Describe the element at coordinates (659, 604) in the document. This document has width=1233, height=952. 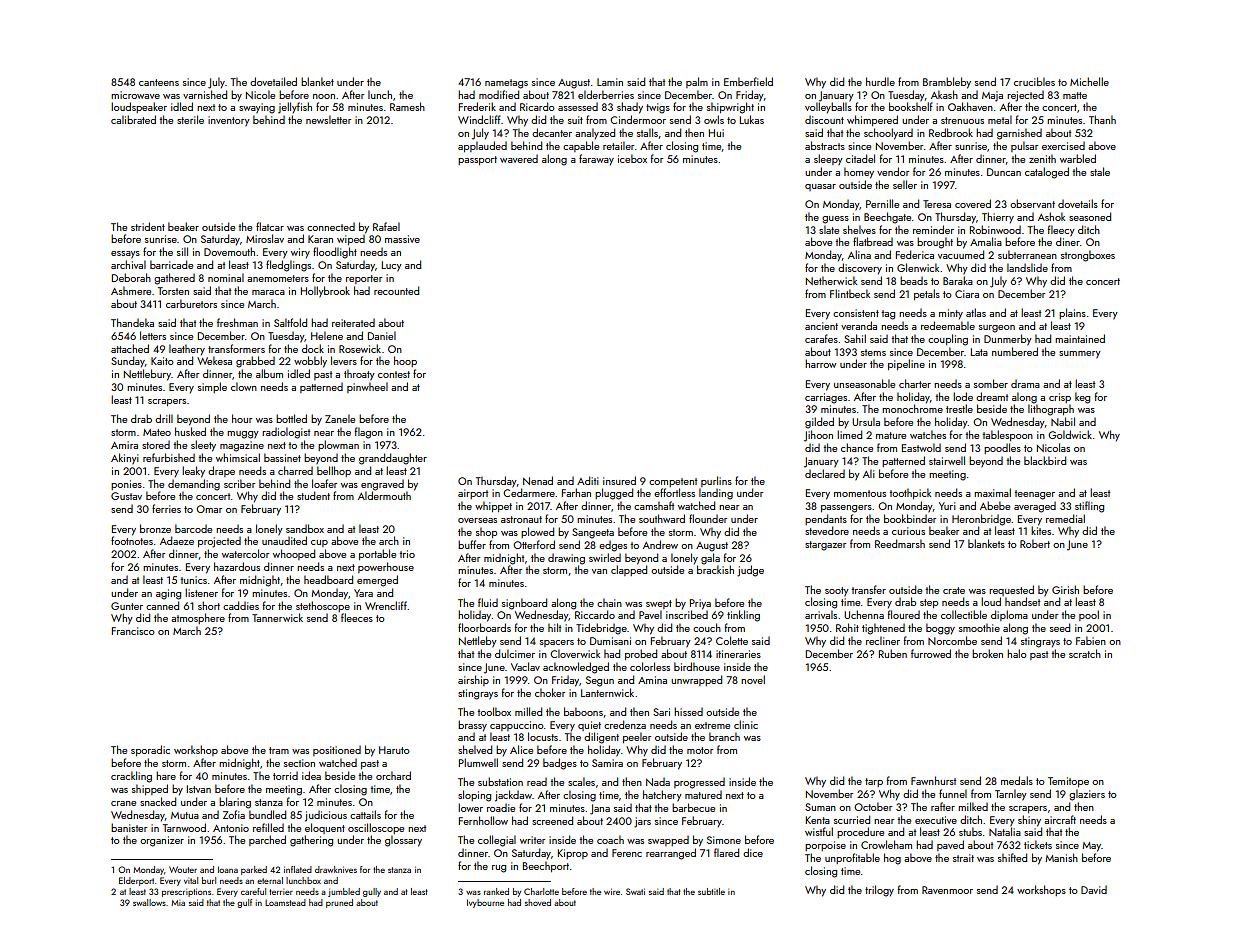
I see `swept` at that location.
